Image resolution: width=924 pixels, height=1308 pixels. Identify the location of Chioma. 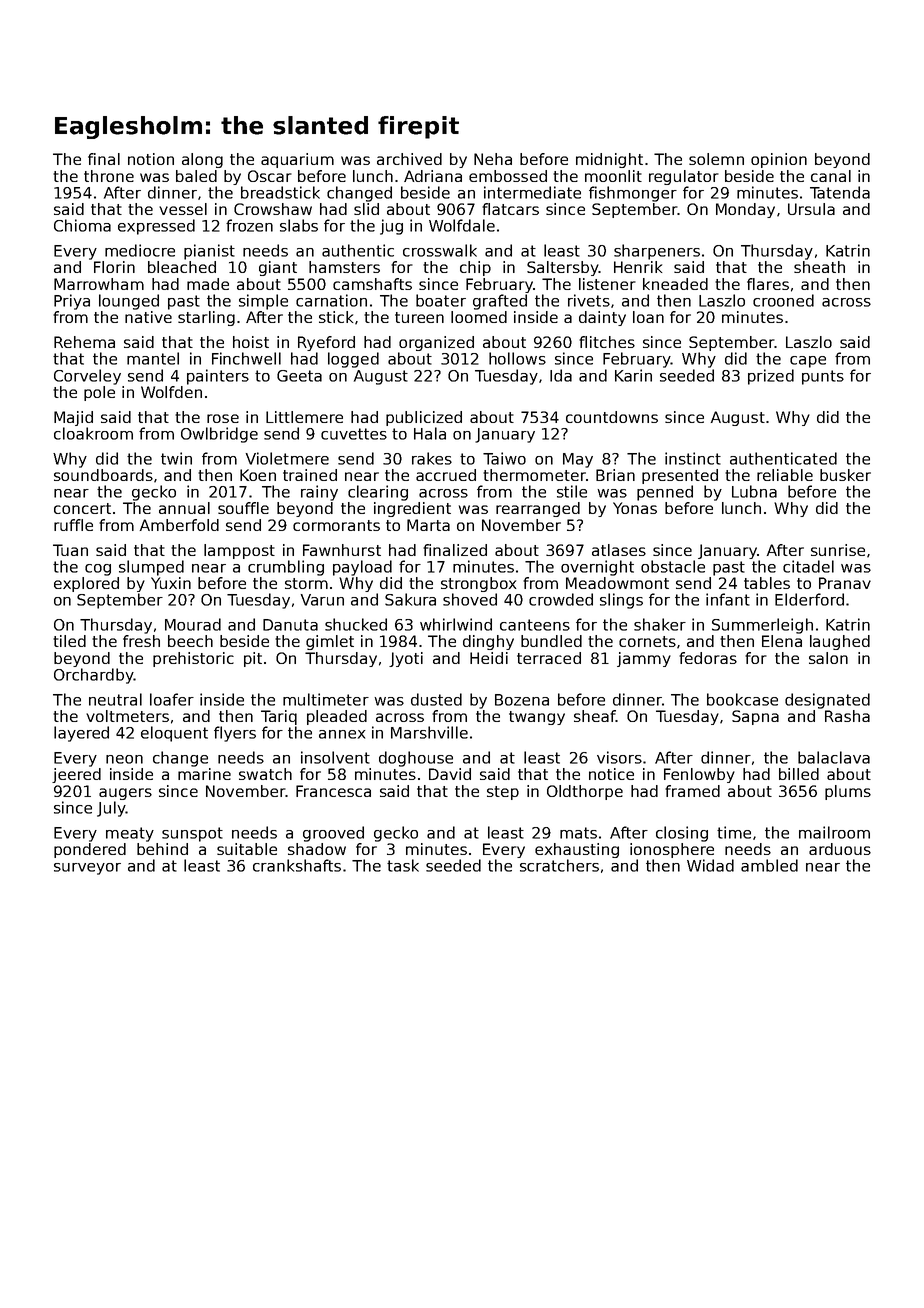
(82, 225).
